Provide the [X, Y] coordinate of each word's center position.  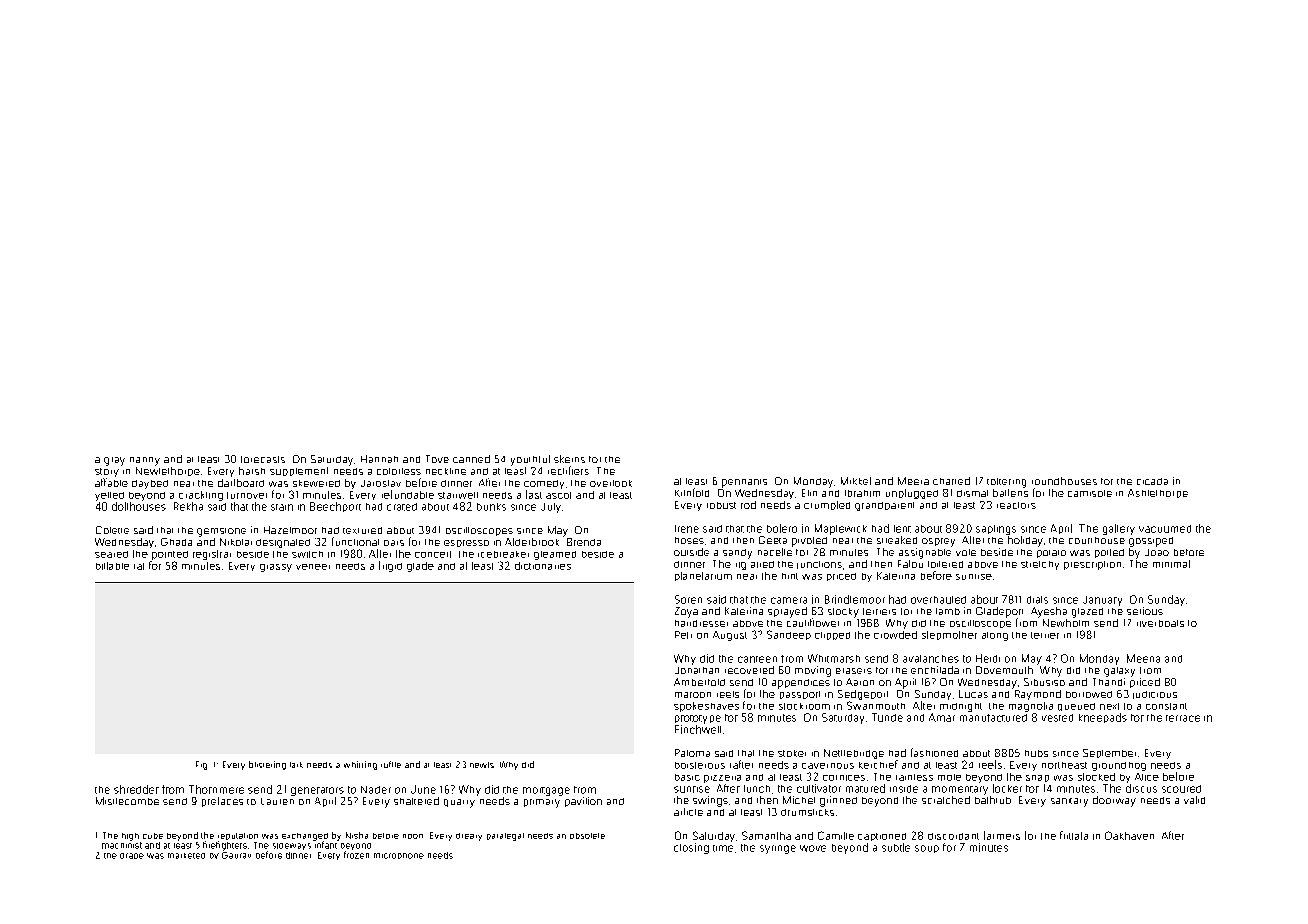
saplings [996, 530]
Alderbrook [532, 542]
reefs [990, 764]
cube [153, 836]
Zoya [686, 612]
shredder [136, 789]
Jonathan [697, 670]
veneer [313, 567]
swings [710, 801]
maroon [693, 695]
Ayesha [1049, 612]
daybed [150, 484]
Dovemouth [1004, 670]
